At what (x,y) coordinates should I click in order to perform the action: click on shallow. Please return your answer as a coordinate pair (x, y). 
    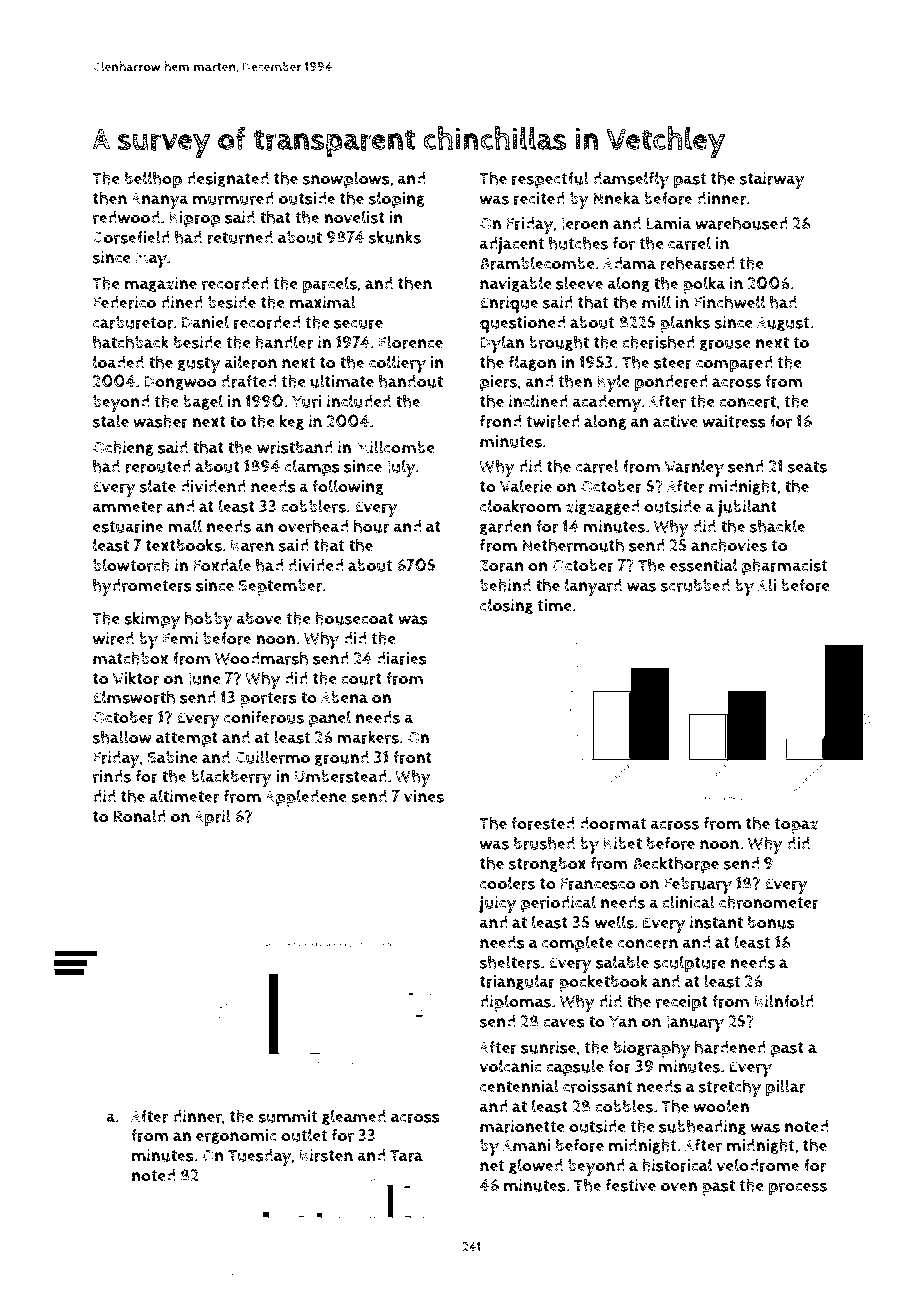
    Looking at the image, I should click on (122, 737).
